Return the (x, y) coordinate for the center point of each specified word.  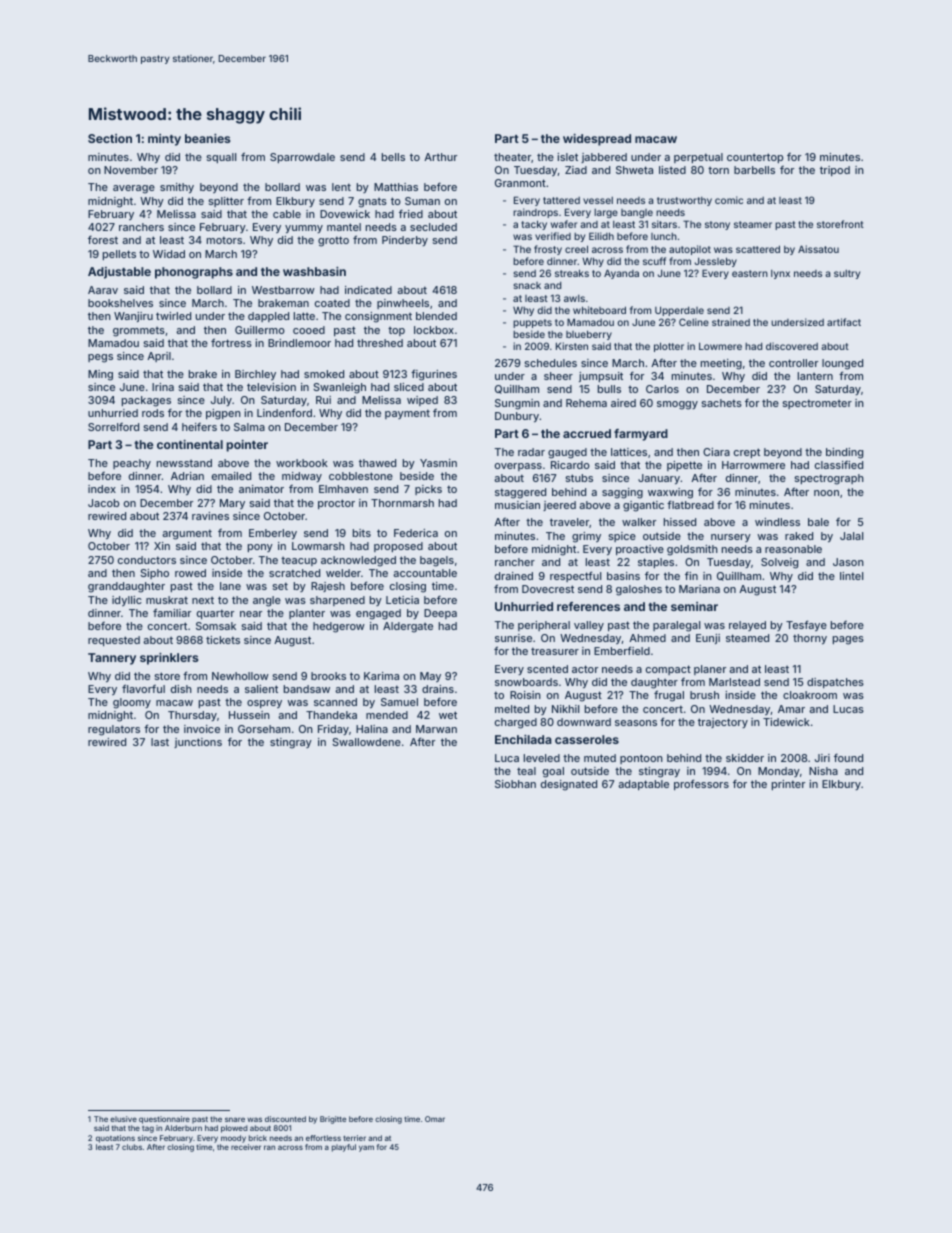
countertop (755, 158)
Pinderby (405, 241)
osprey (264, 704)
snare (235, 1119)
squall (221, 158)
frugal (669, 696)
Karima (381, 676)
